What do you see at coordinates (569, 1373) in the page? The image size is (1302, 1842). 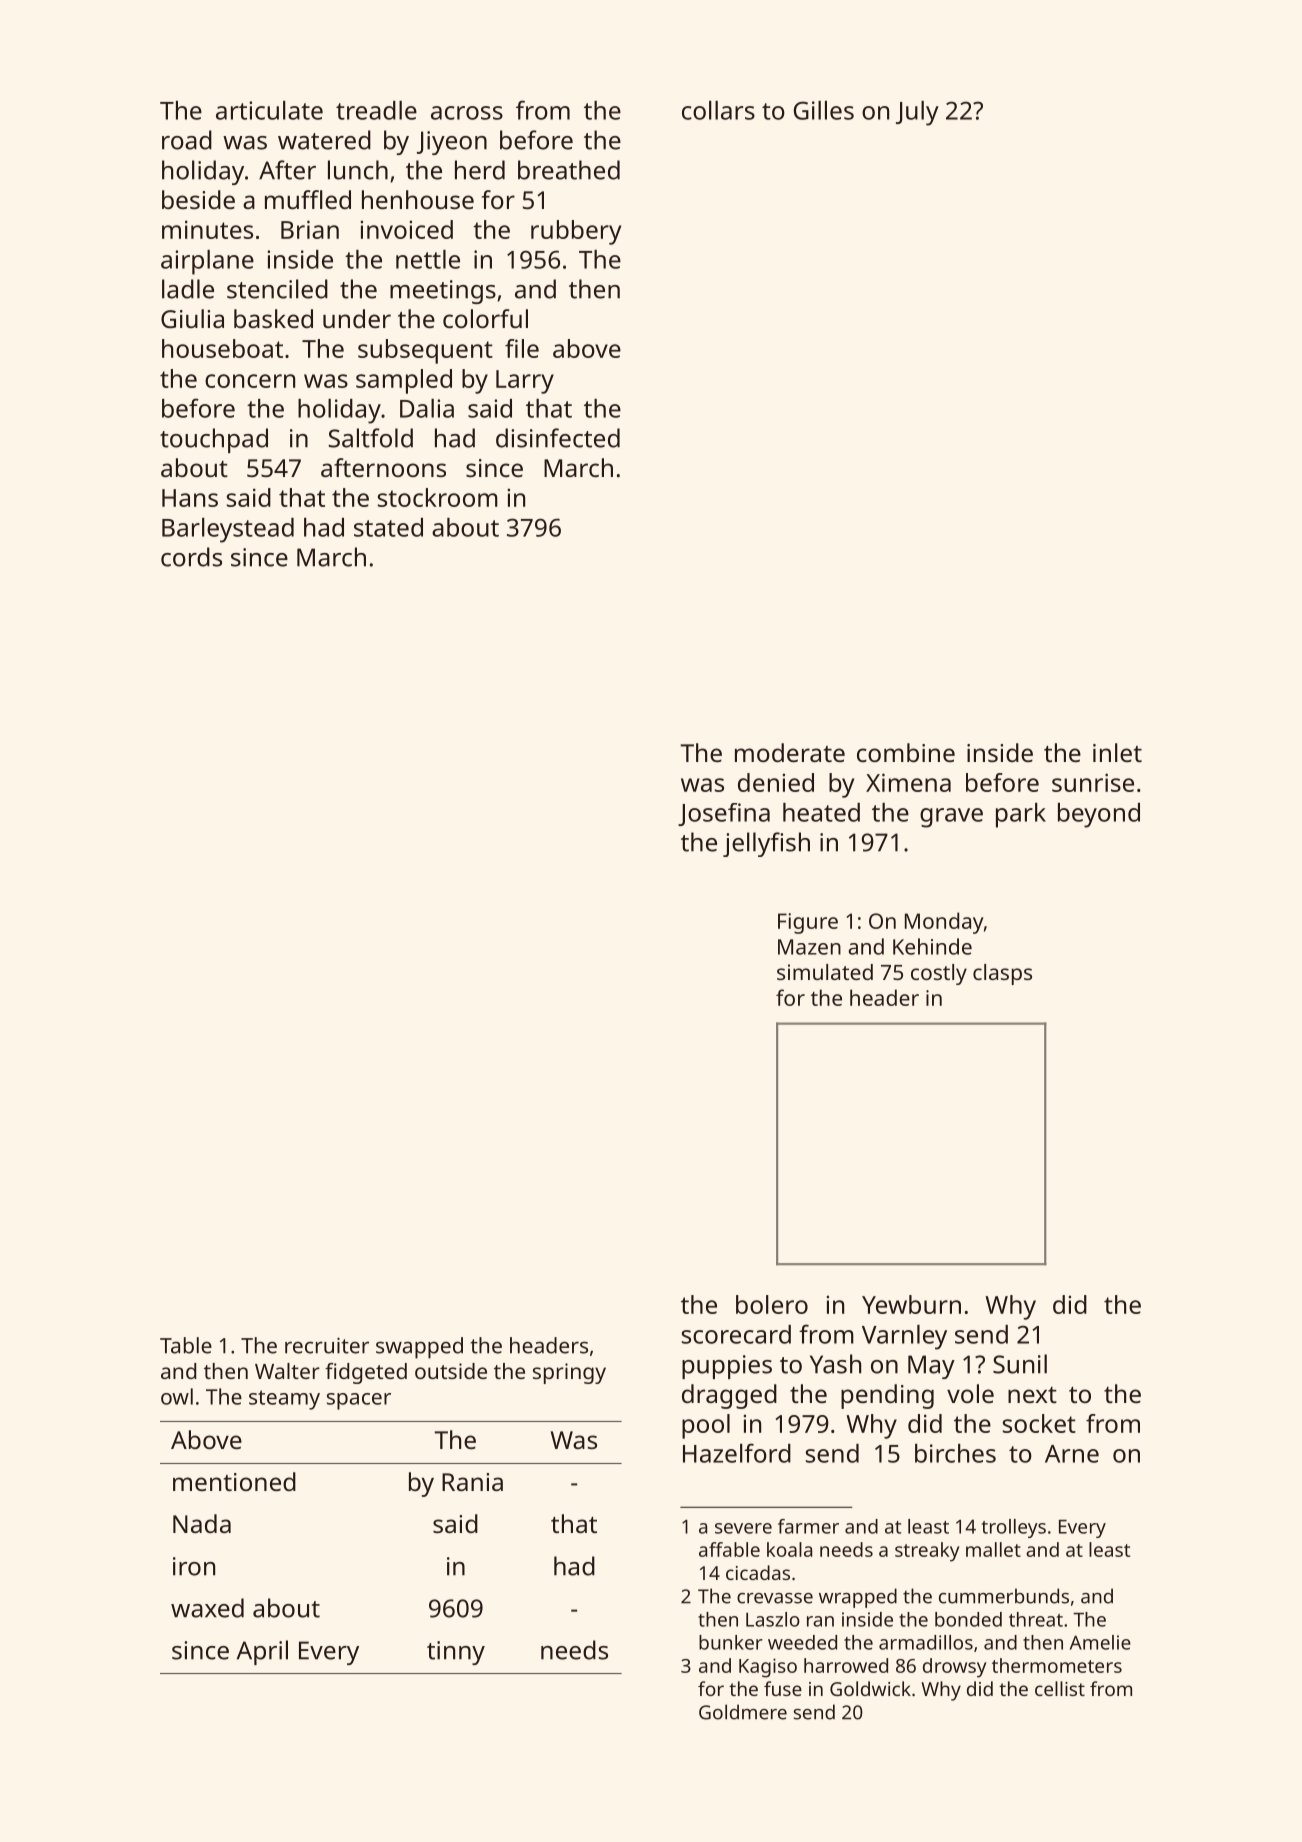 I see `springy` at bounding box center [569, 1373].
